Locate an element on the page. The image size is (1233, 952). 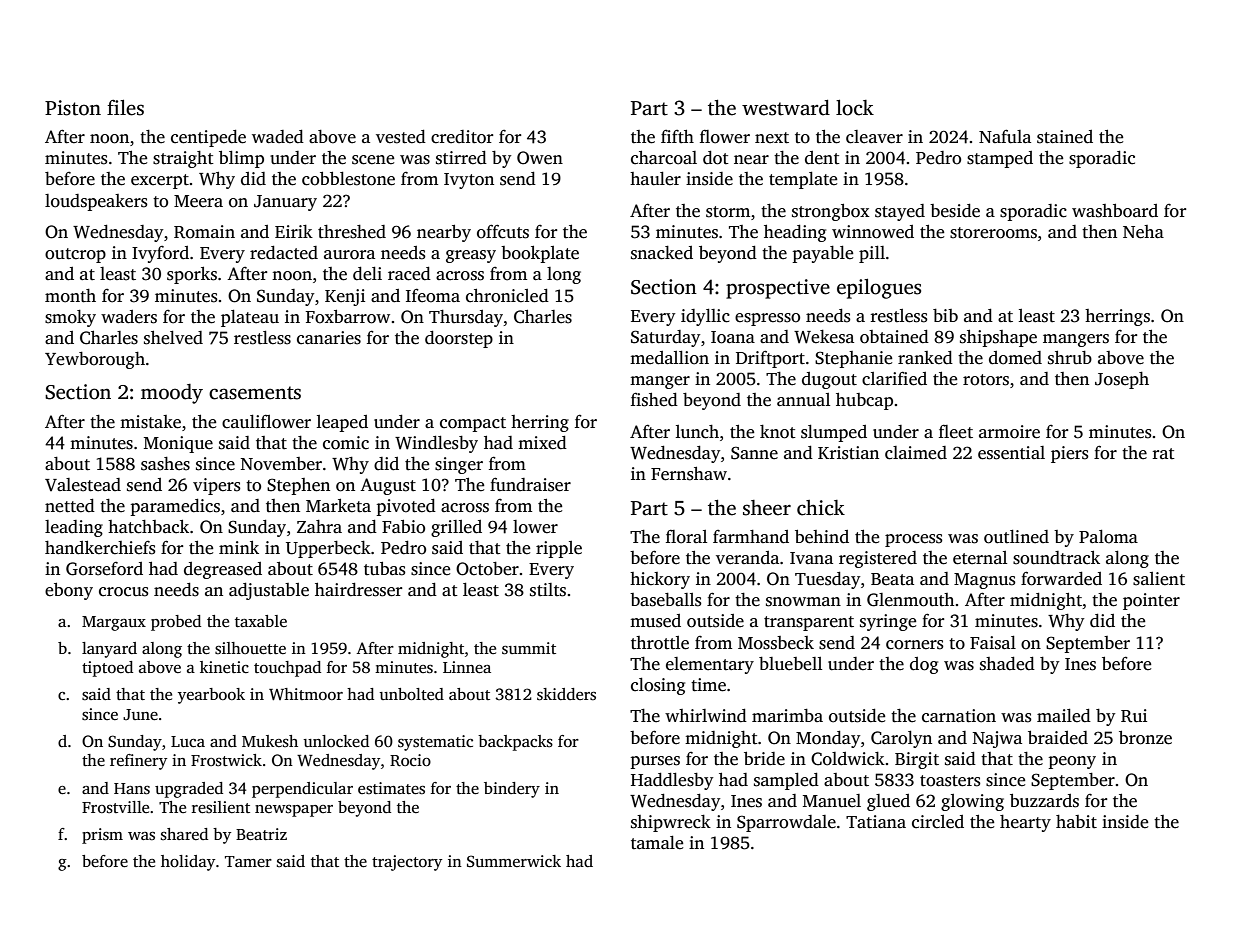
shrub is located at coordinates (1070, 358).
